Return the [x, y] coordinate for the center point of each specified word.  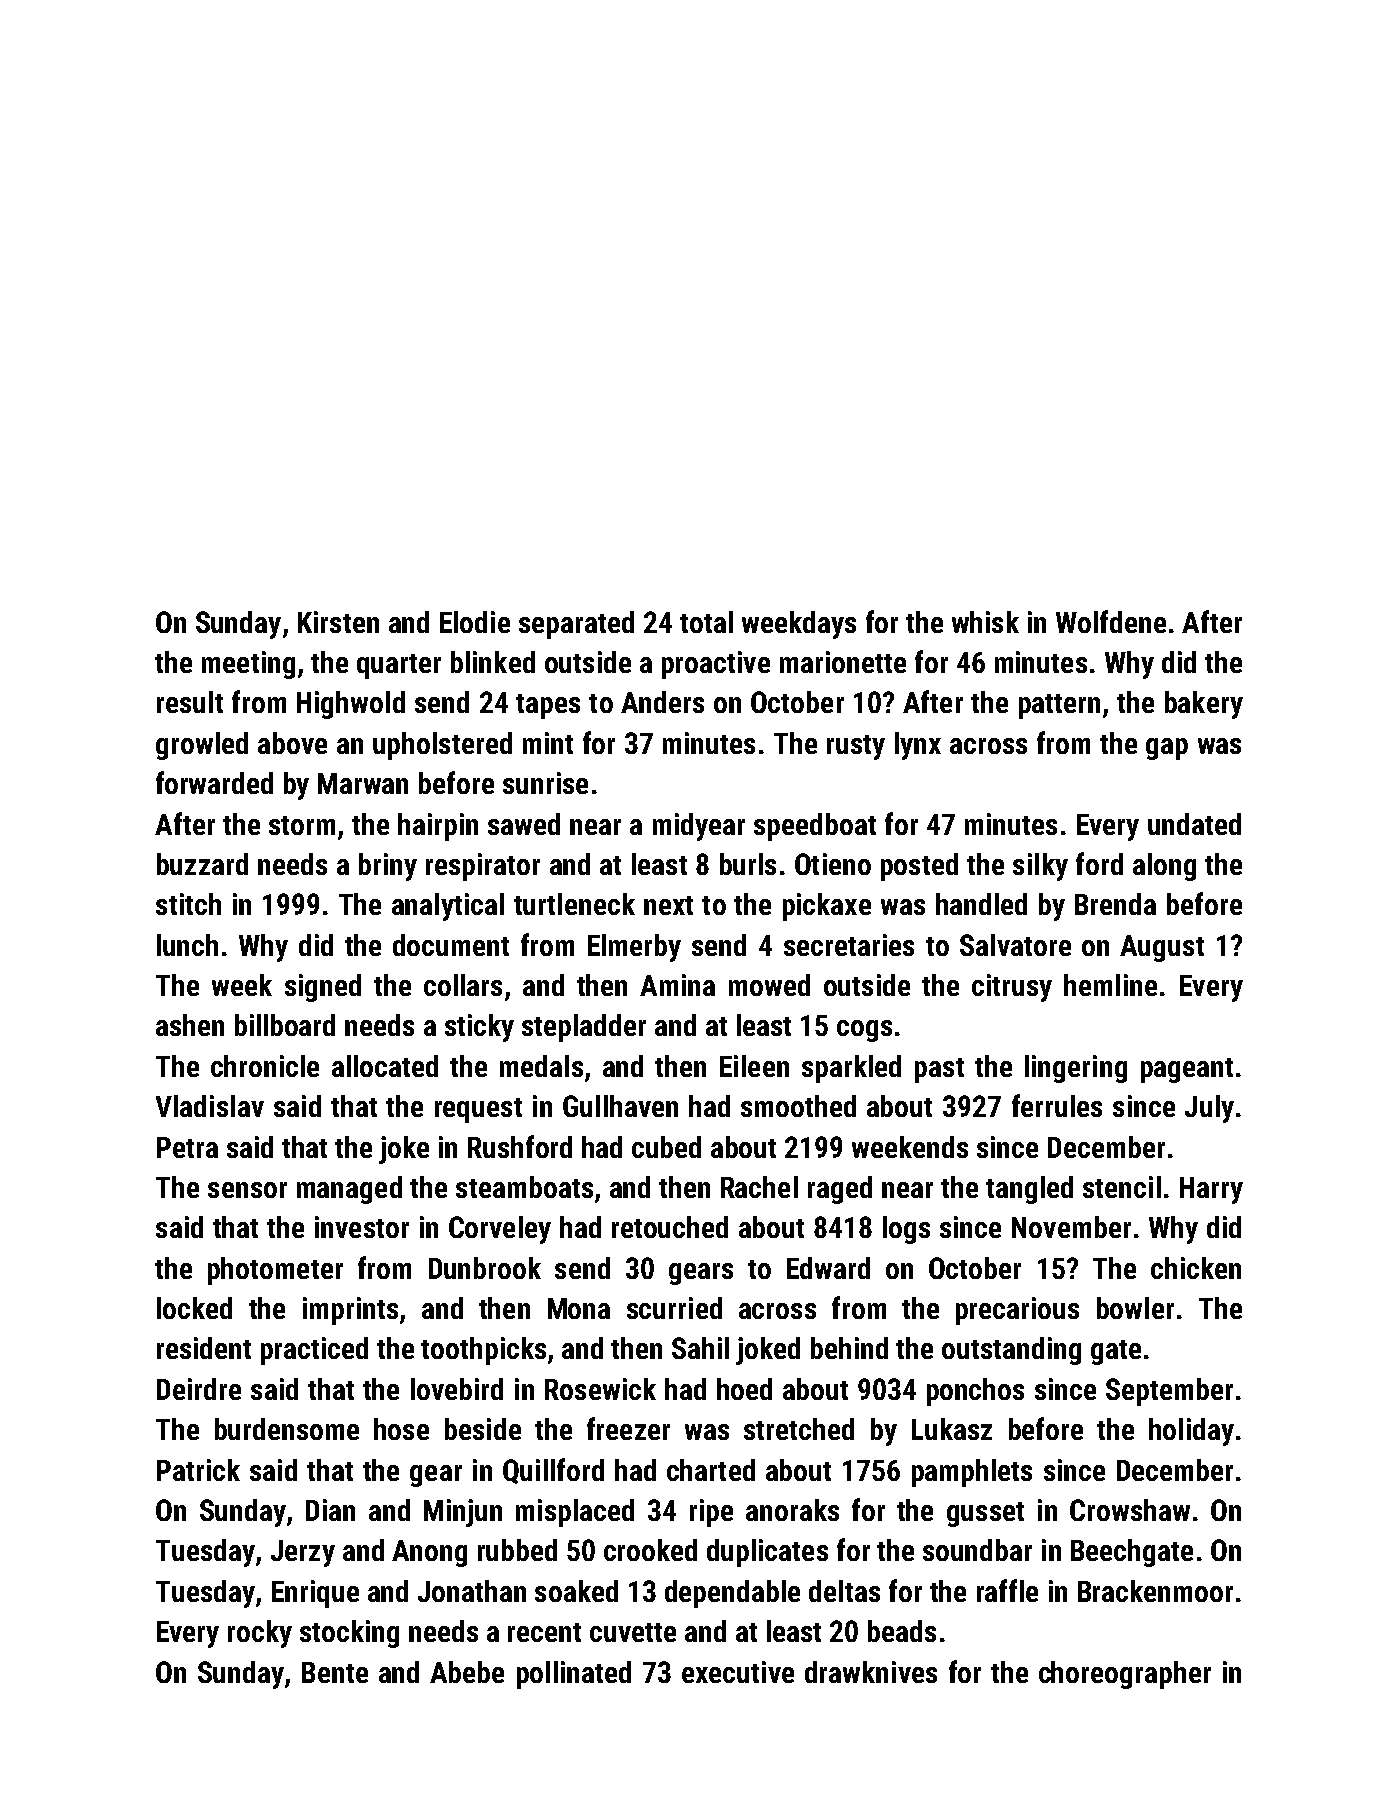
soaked [576, 1591]
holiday [1191, 1432]
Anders [662, 702]
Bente [335, 1672]
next [668, 905]
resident [204, 1348]
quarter [399, 666]
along [1164, 867]
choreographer [1125, 1675]
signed [323, 988]
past [939, 1070]
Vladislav [210, 1106]
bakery [1204, 705]
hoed [744, 1389]
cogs [864, 1031]
